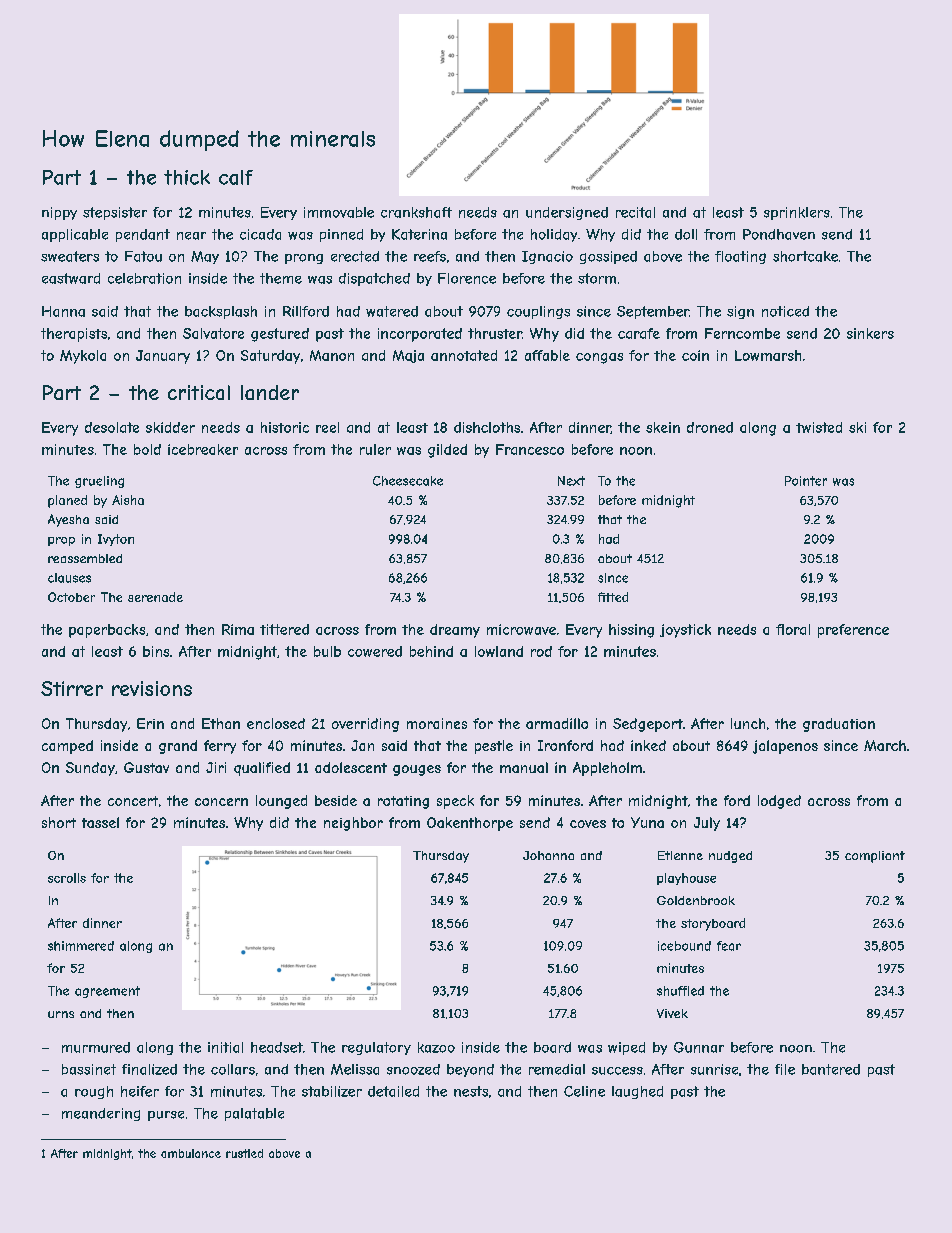  What do you see at coordinates (470, 824) in the image?
I see `Oakenthorpe` at bounding box center [470, 824].
